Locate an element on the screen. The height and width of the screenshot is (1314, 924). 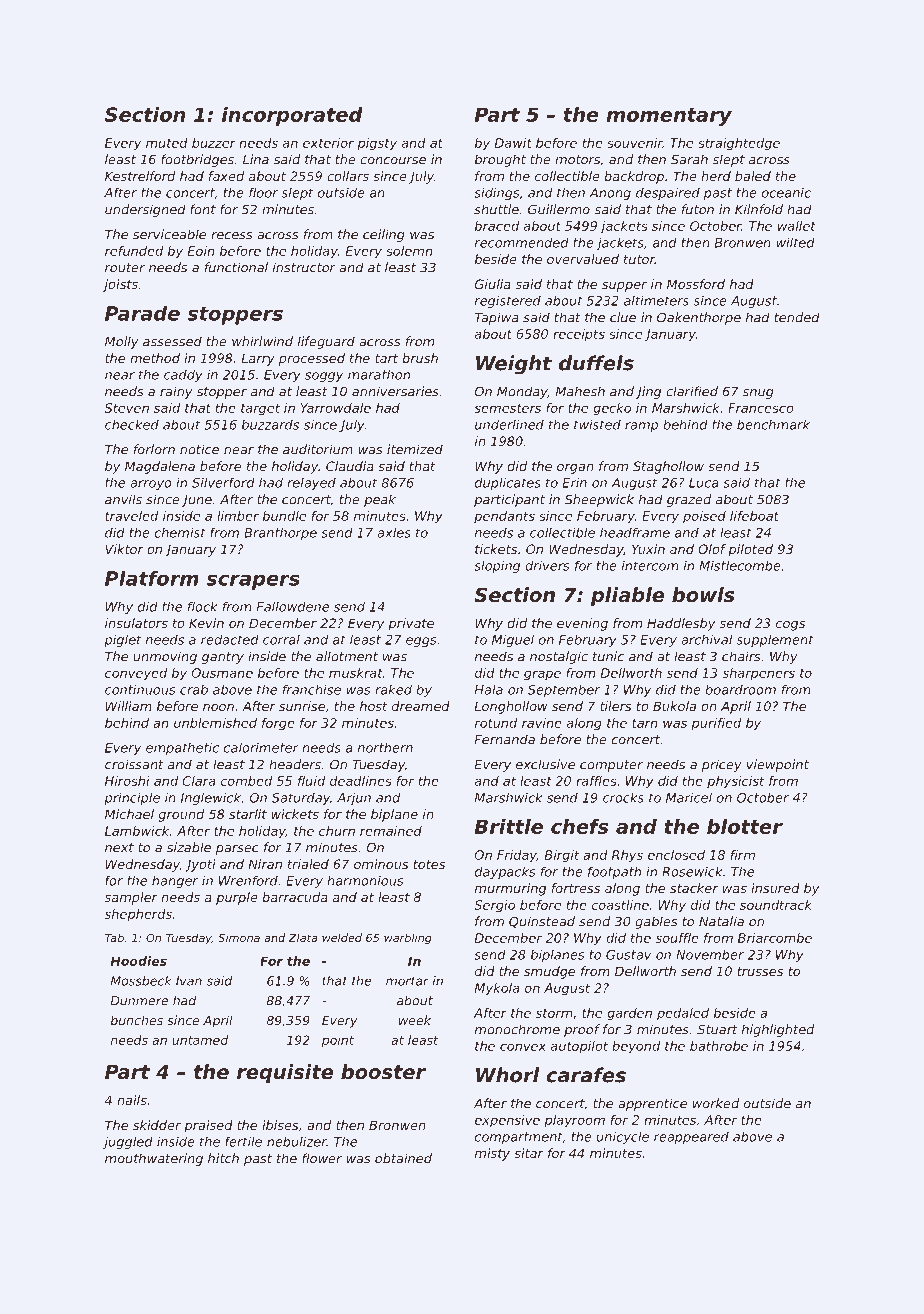
sunrise is located at coordinates (302, 706).
